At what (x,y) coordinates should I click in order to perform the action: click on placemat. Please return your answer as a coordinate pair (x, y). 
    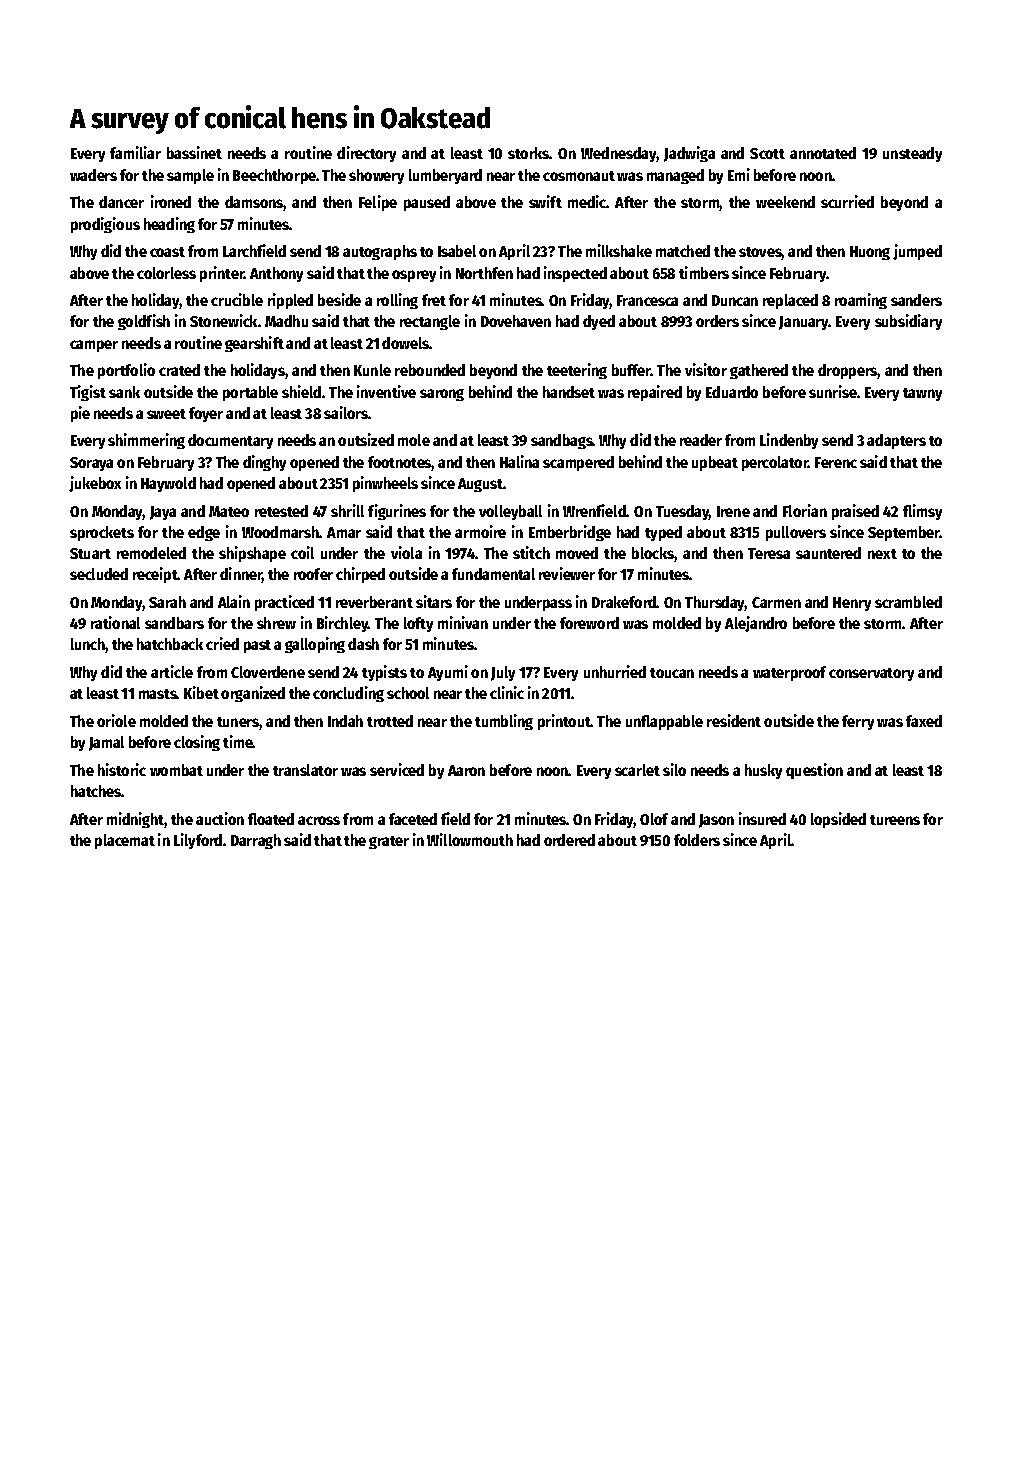
    Looking at the image, I should click on (125, 841).
